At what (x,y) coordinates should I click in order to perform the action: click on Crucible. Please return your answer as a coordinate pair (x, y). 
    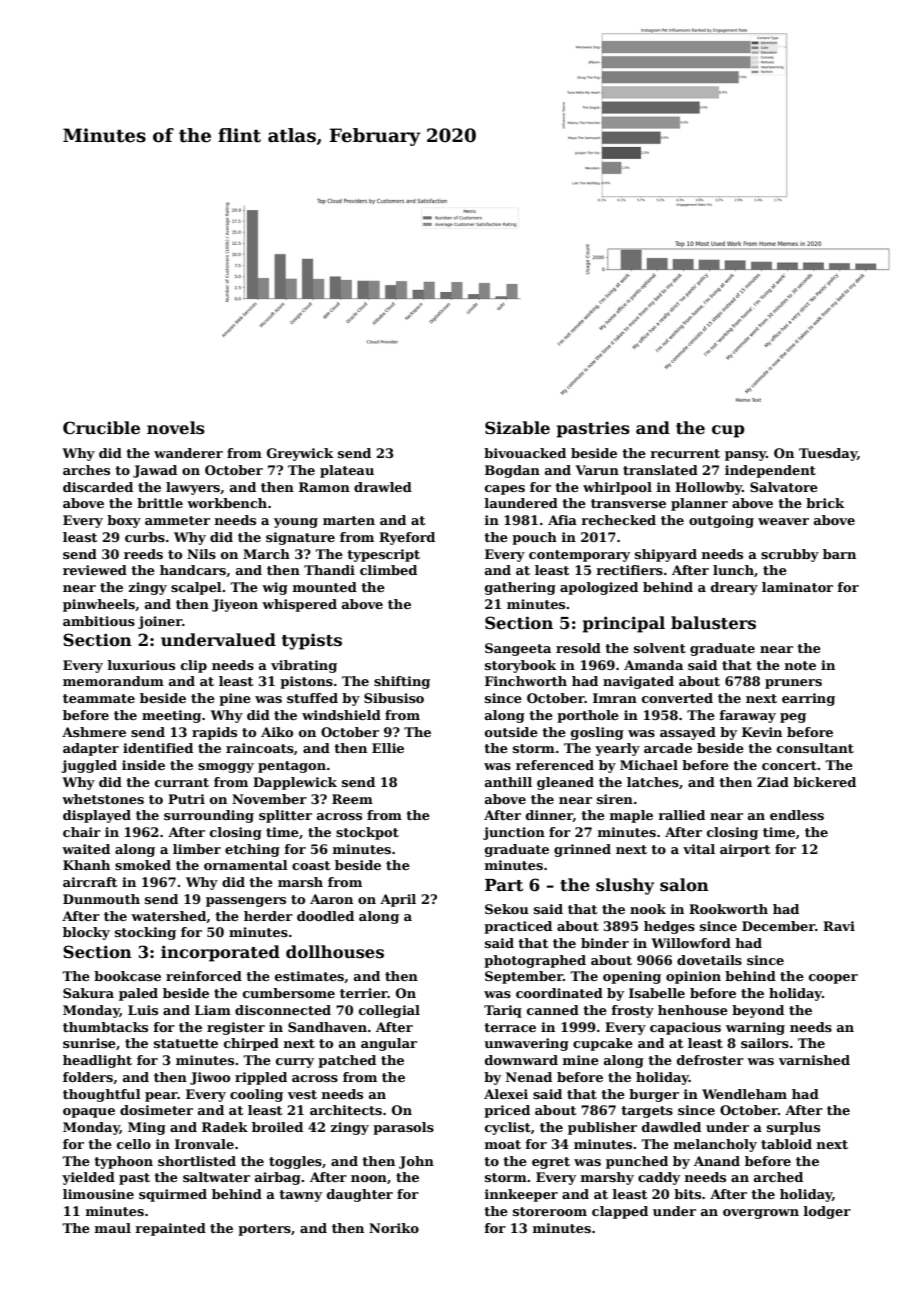
    Looking at the image, I should click on (101, 428).
